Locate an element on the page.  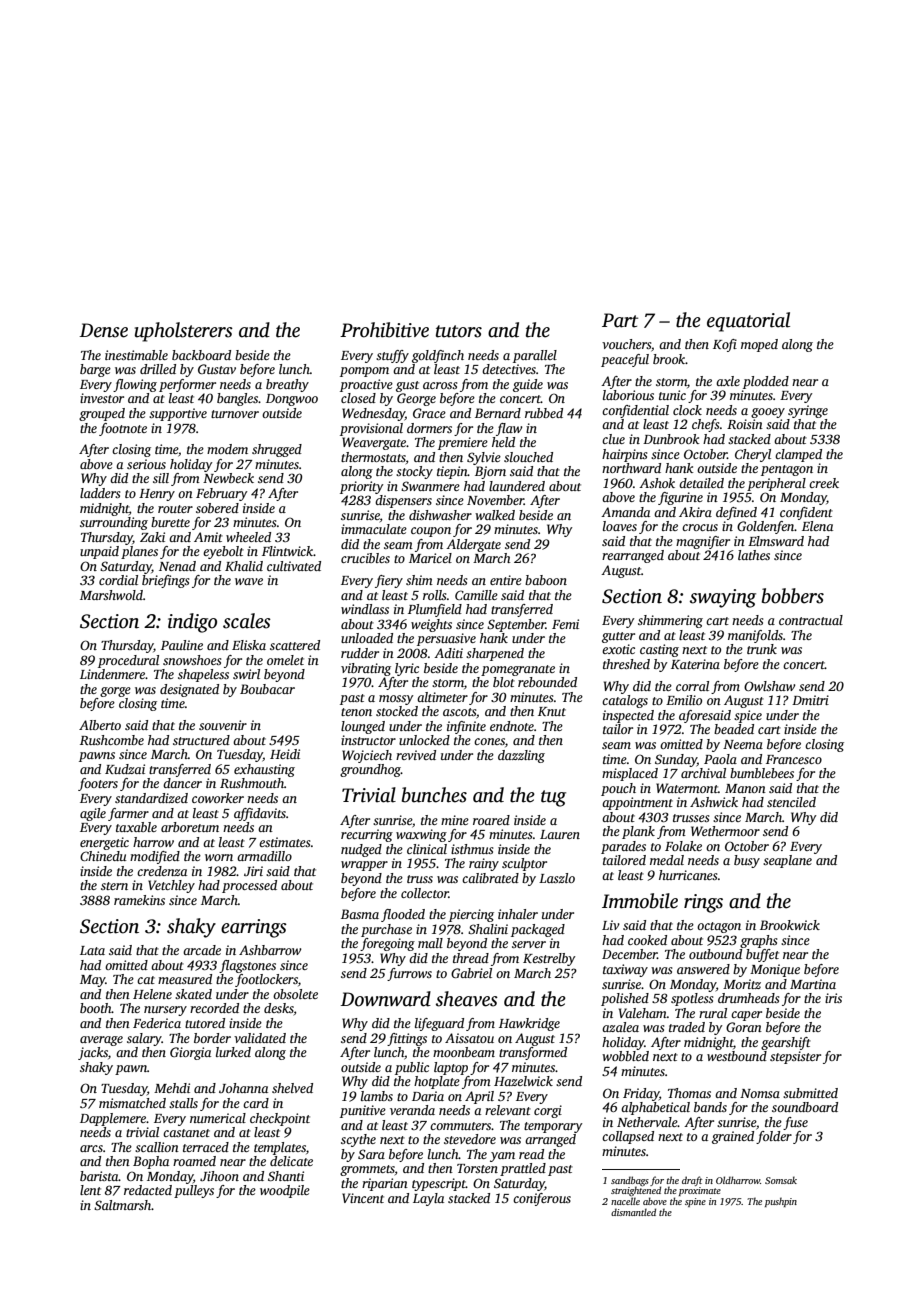
Saltmarsh is located at coordinates (123, 1205).
